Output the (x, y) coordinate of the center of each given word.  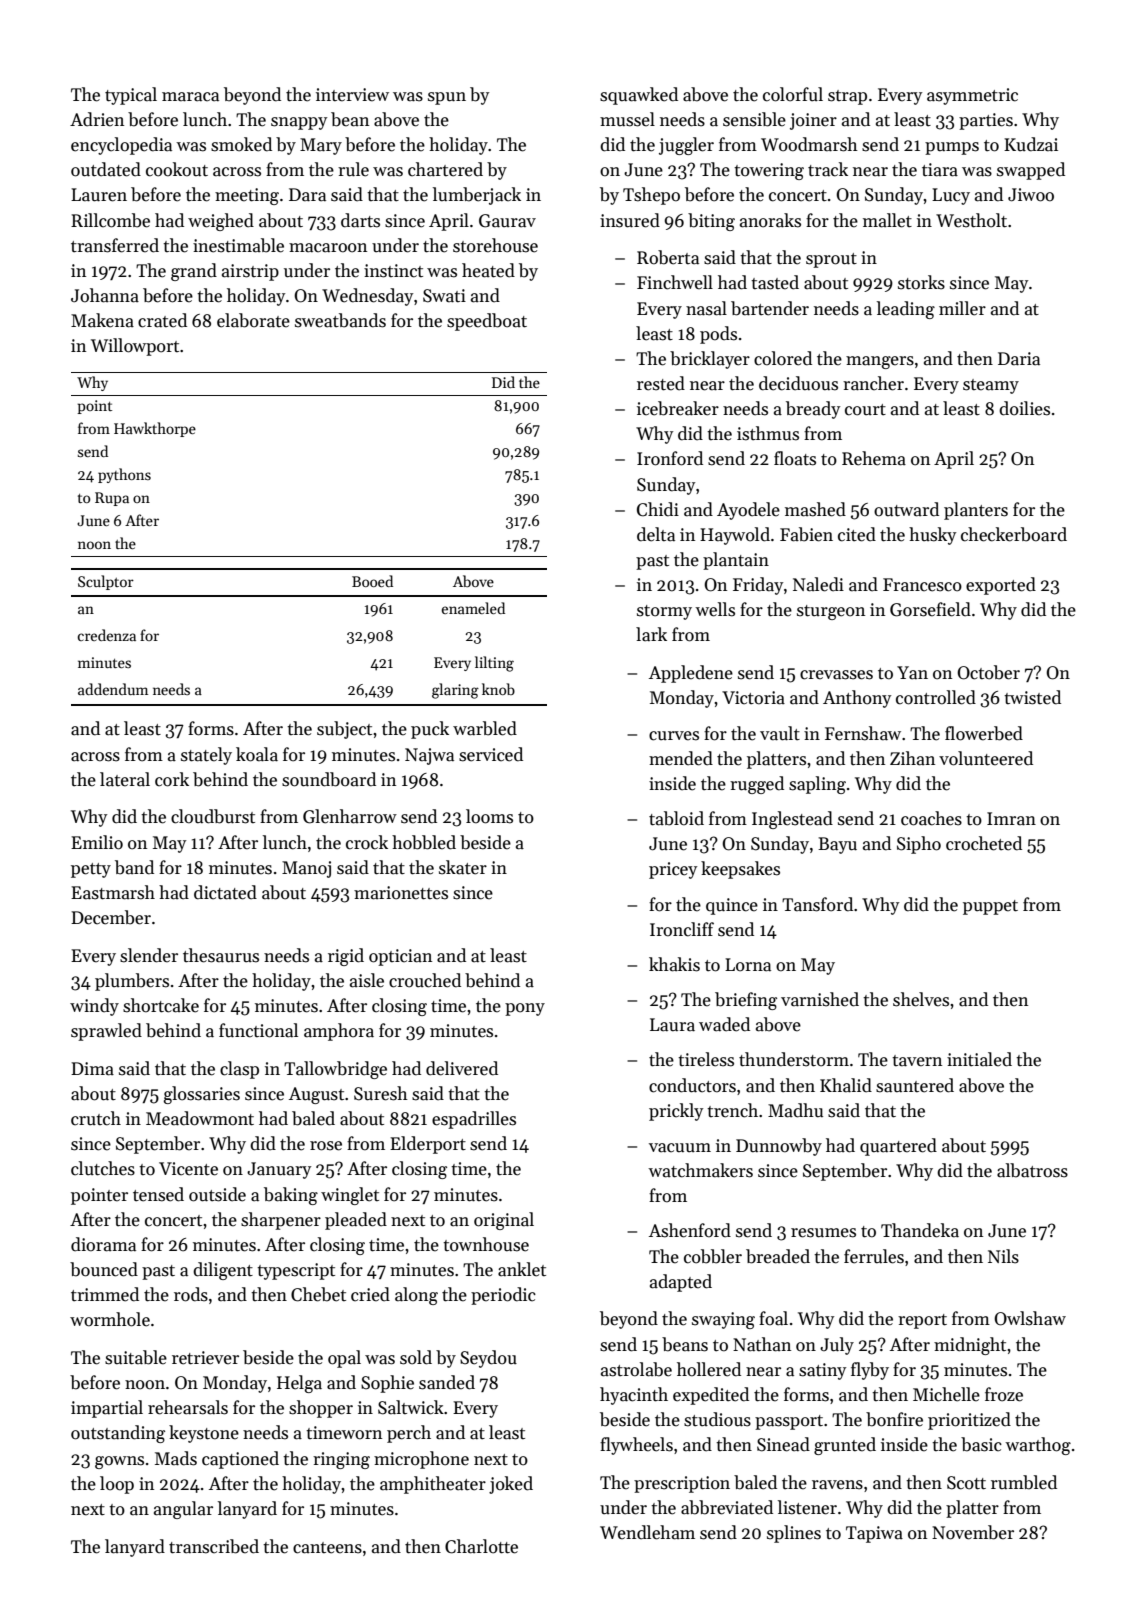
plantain (736, 561)
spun (447, 98)
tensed (158, 1194)
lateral (125, 779)
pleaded (356, 1221)
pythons (124, 475)
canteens (327, 1548)
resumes (823, 1233)
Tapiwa (874, 1534)
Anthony (857, 699)
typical (131, 96)
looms (489, 816)
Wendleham (647, 1532)
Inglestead (792, 820)
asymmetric (972, 96)
